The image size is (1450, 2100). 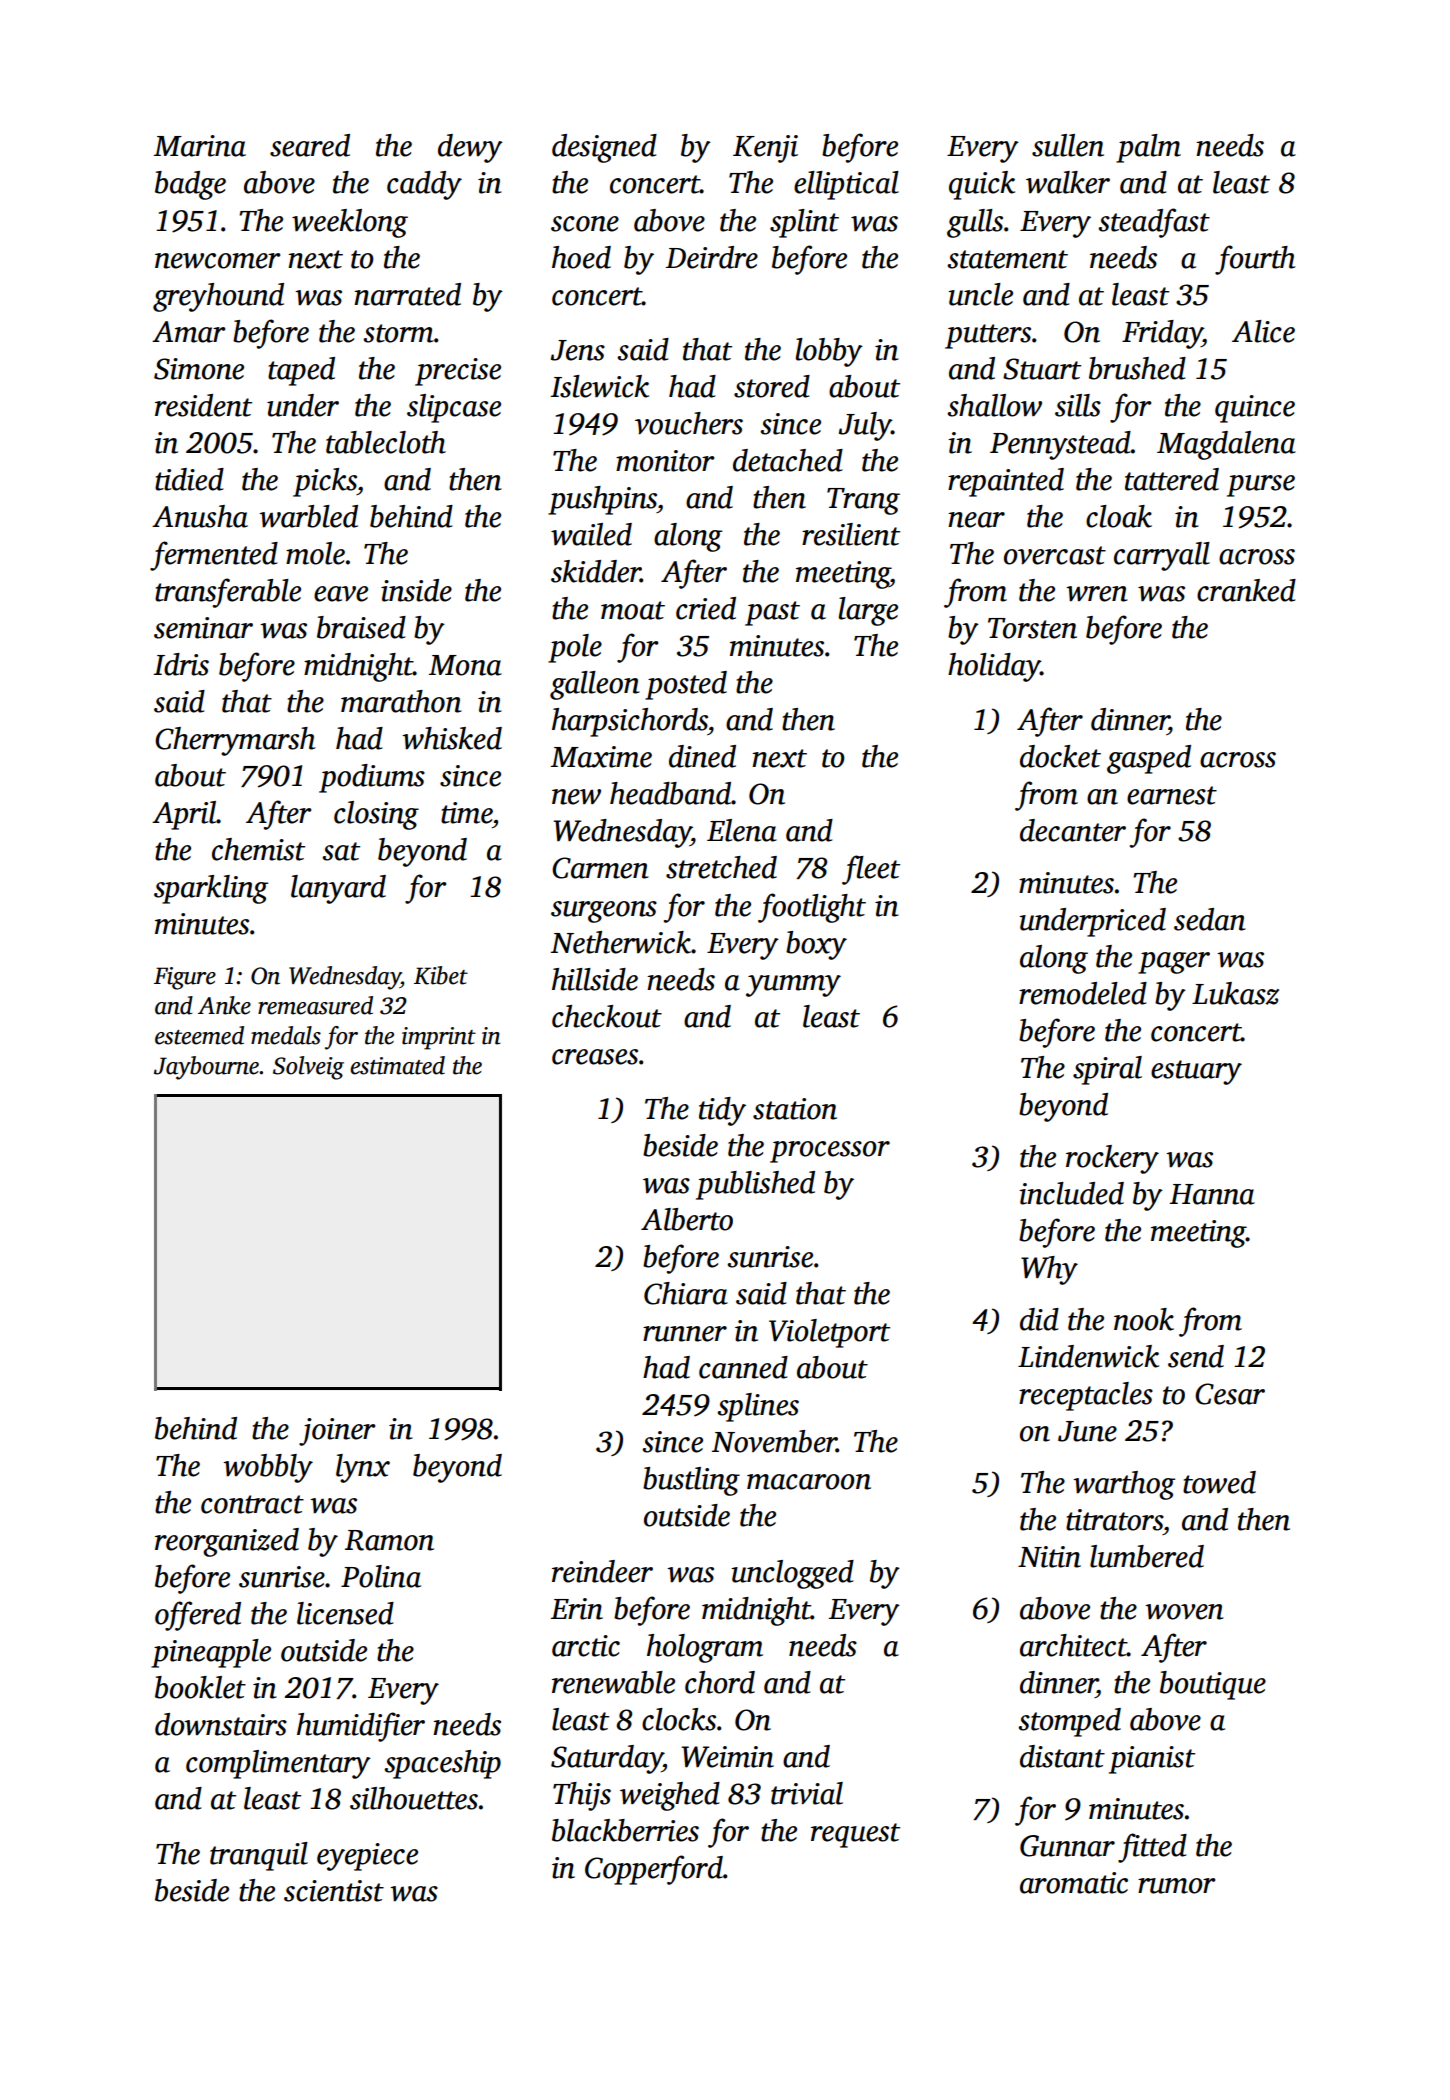 I want to click on fleet, so click(x=871, y=870).
